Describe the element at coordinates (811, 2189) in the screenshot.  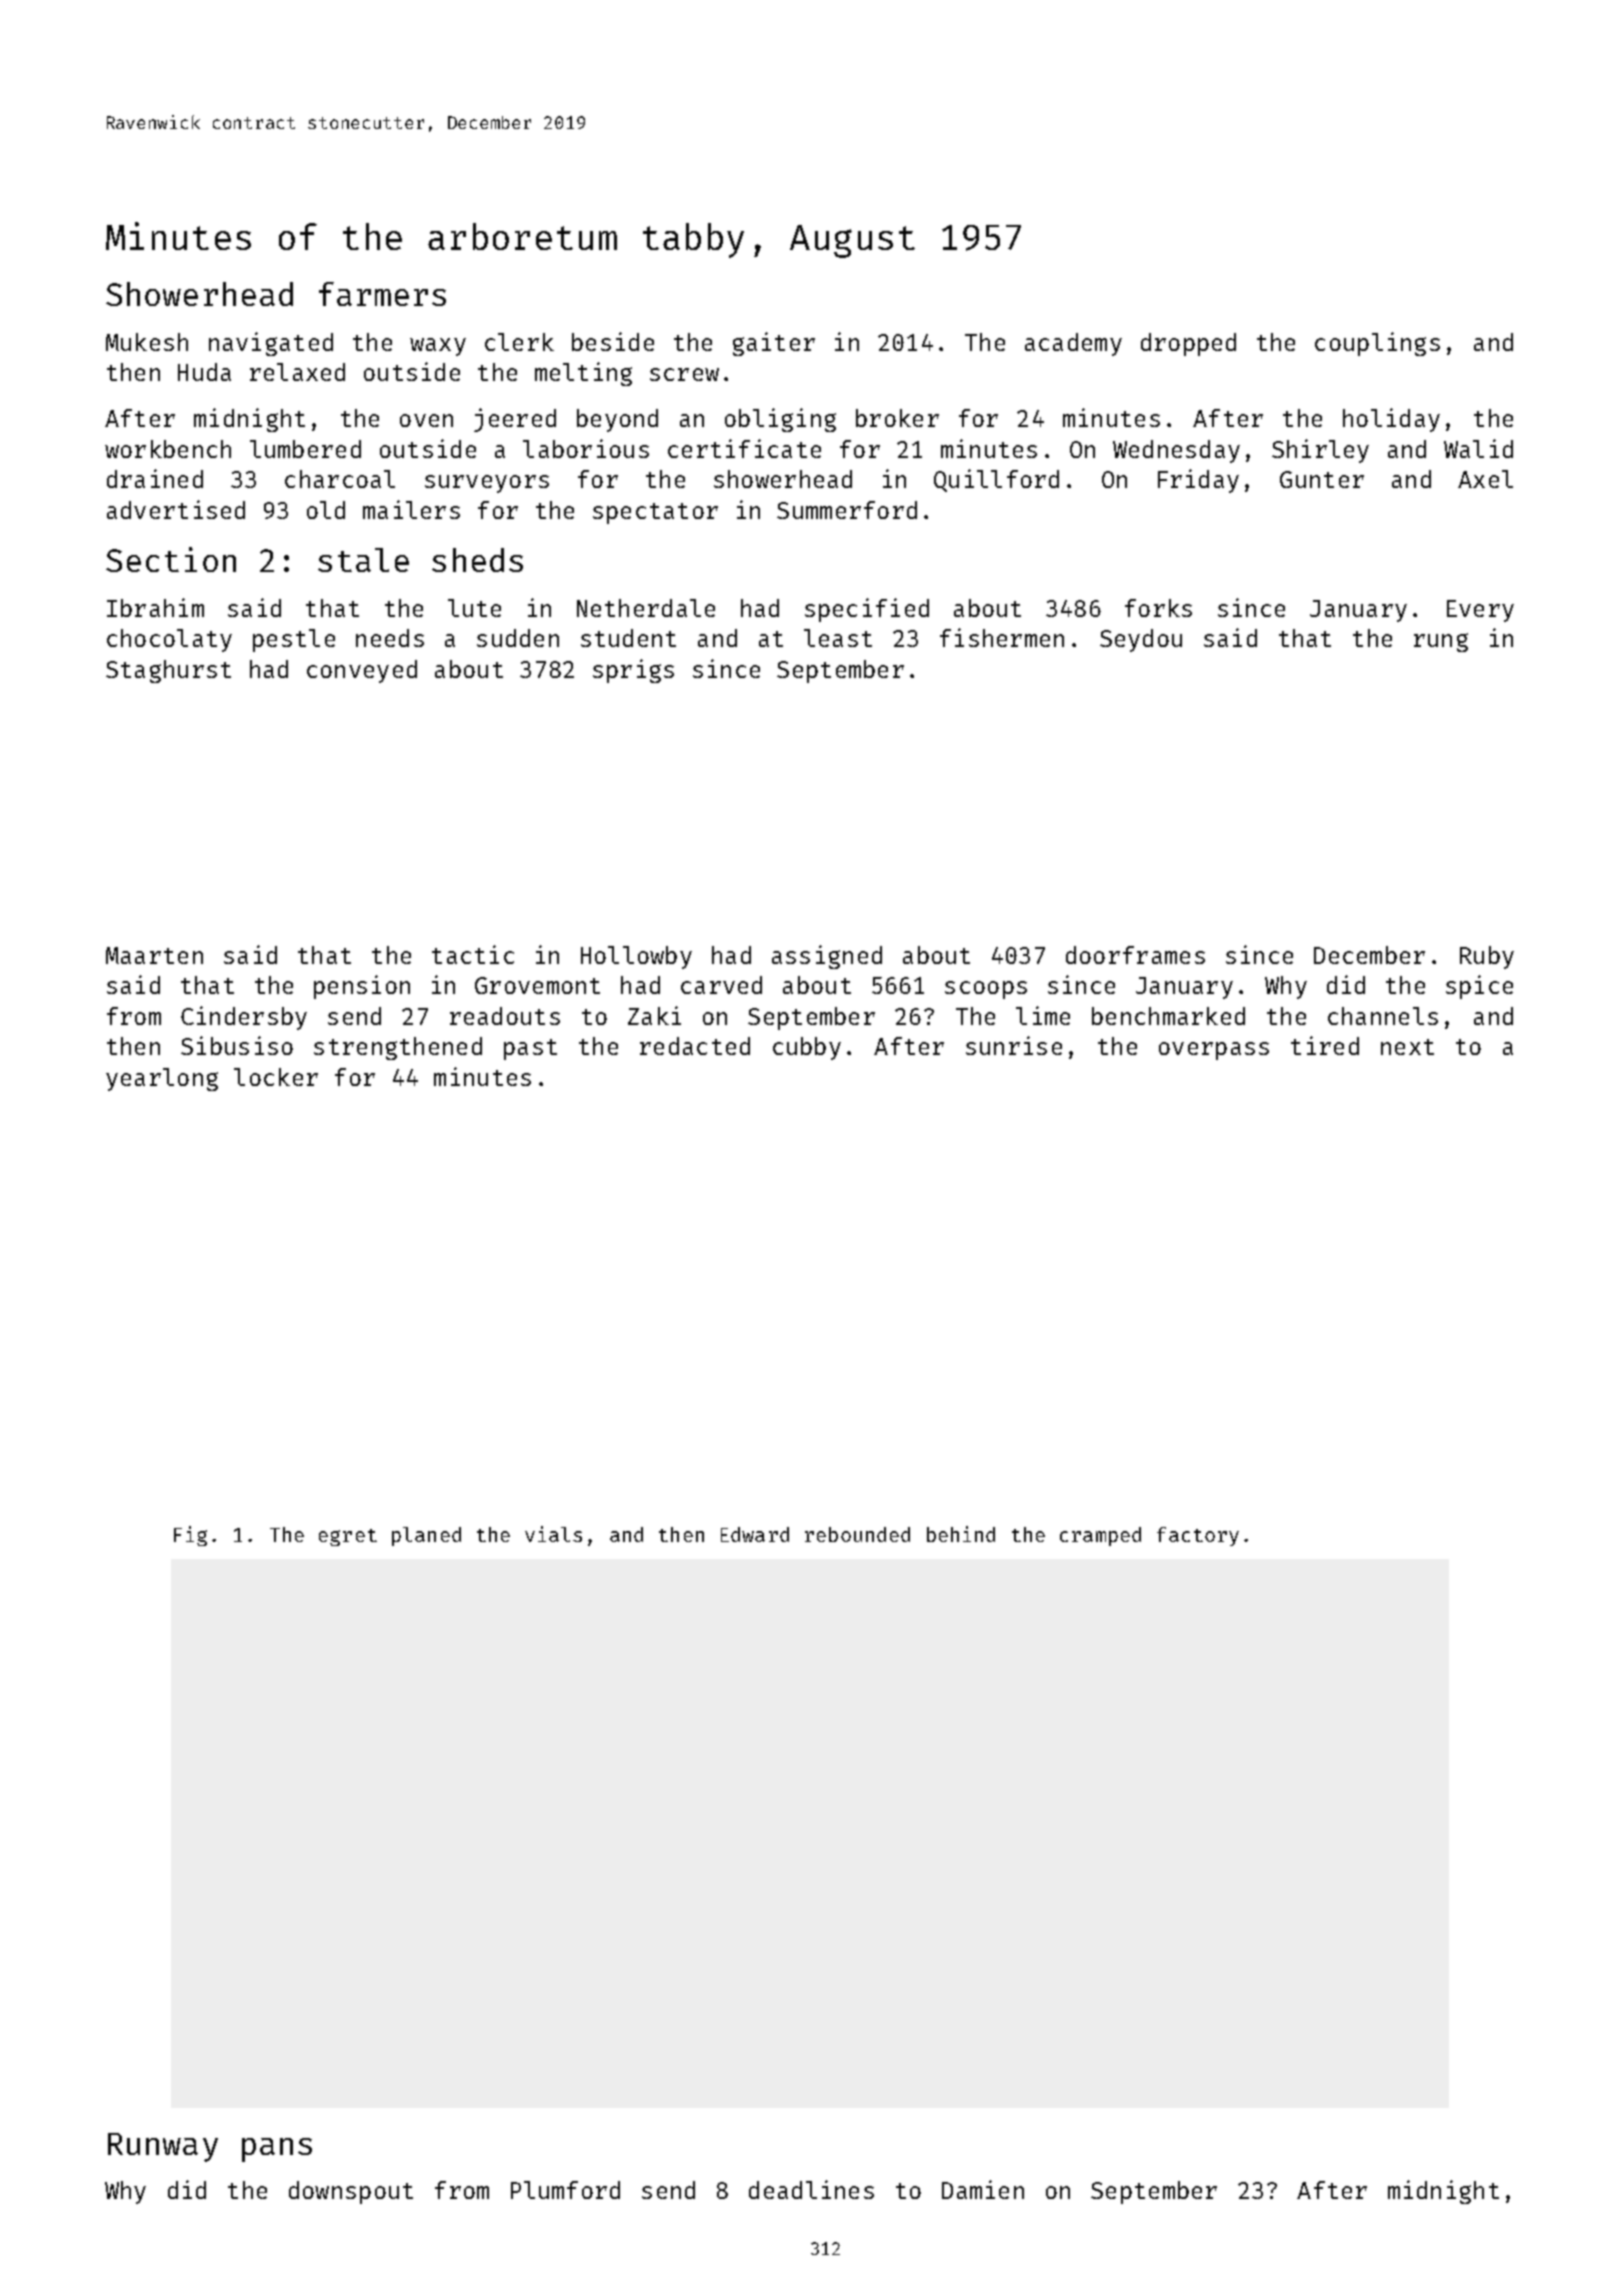
I see `deadlines` at that location.
